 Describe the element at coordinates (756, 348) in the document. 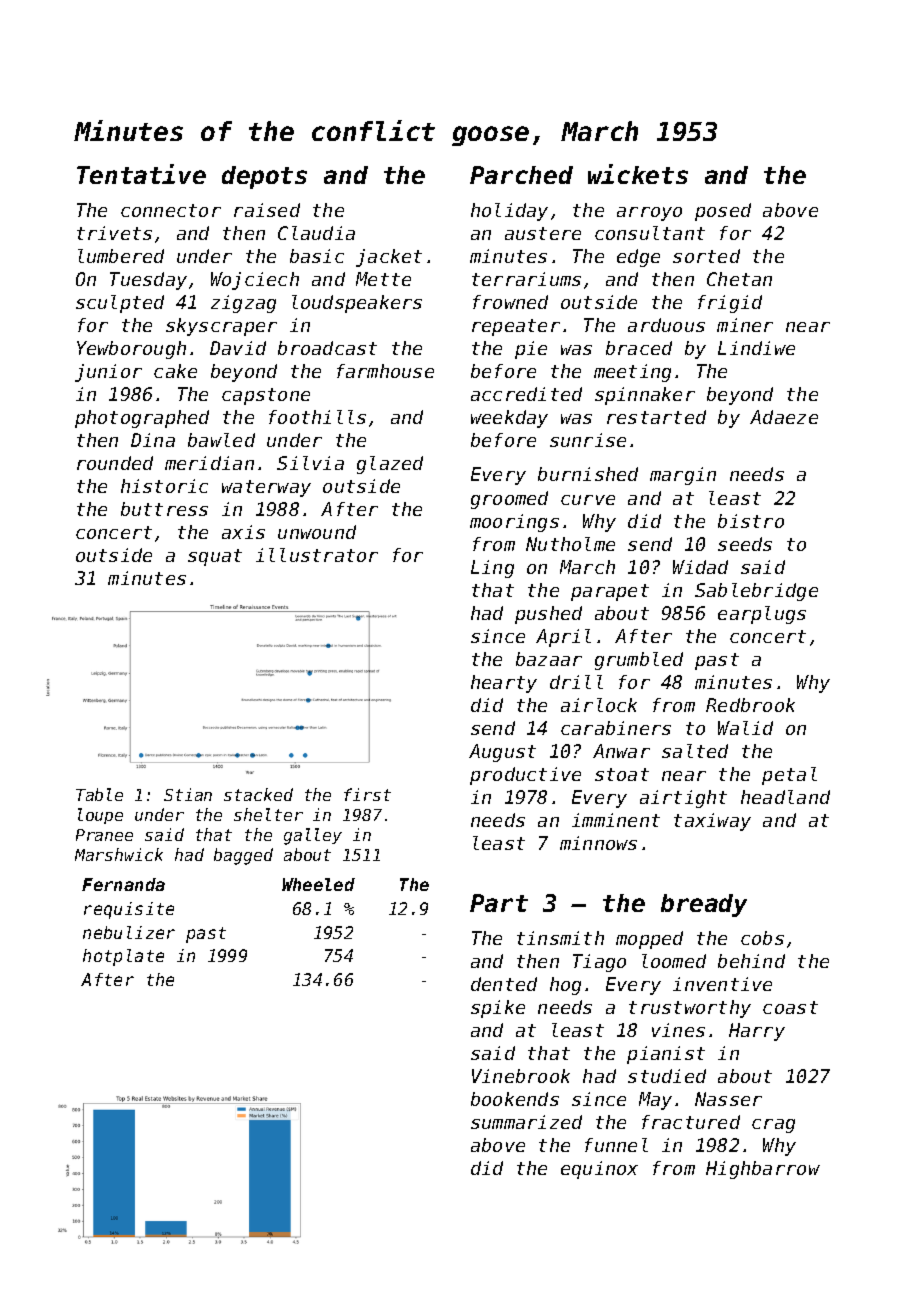

I see `Lindiwe` at that location.
